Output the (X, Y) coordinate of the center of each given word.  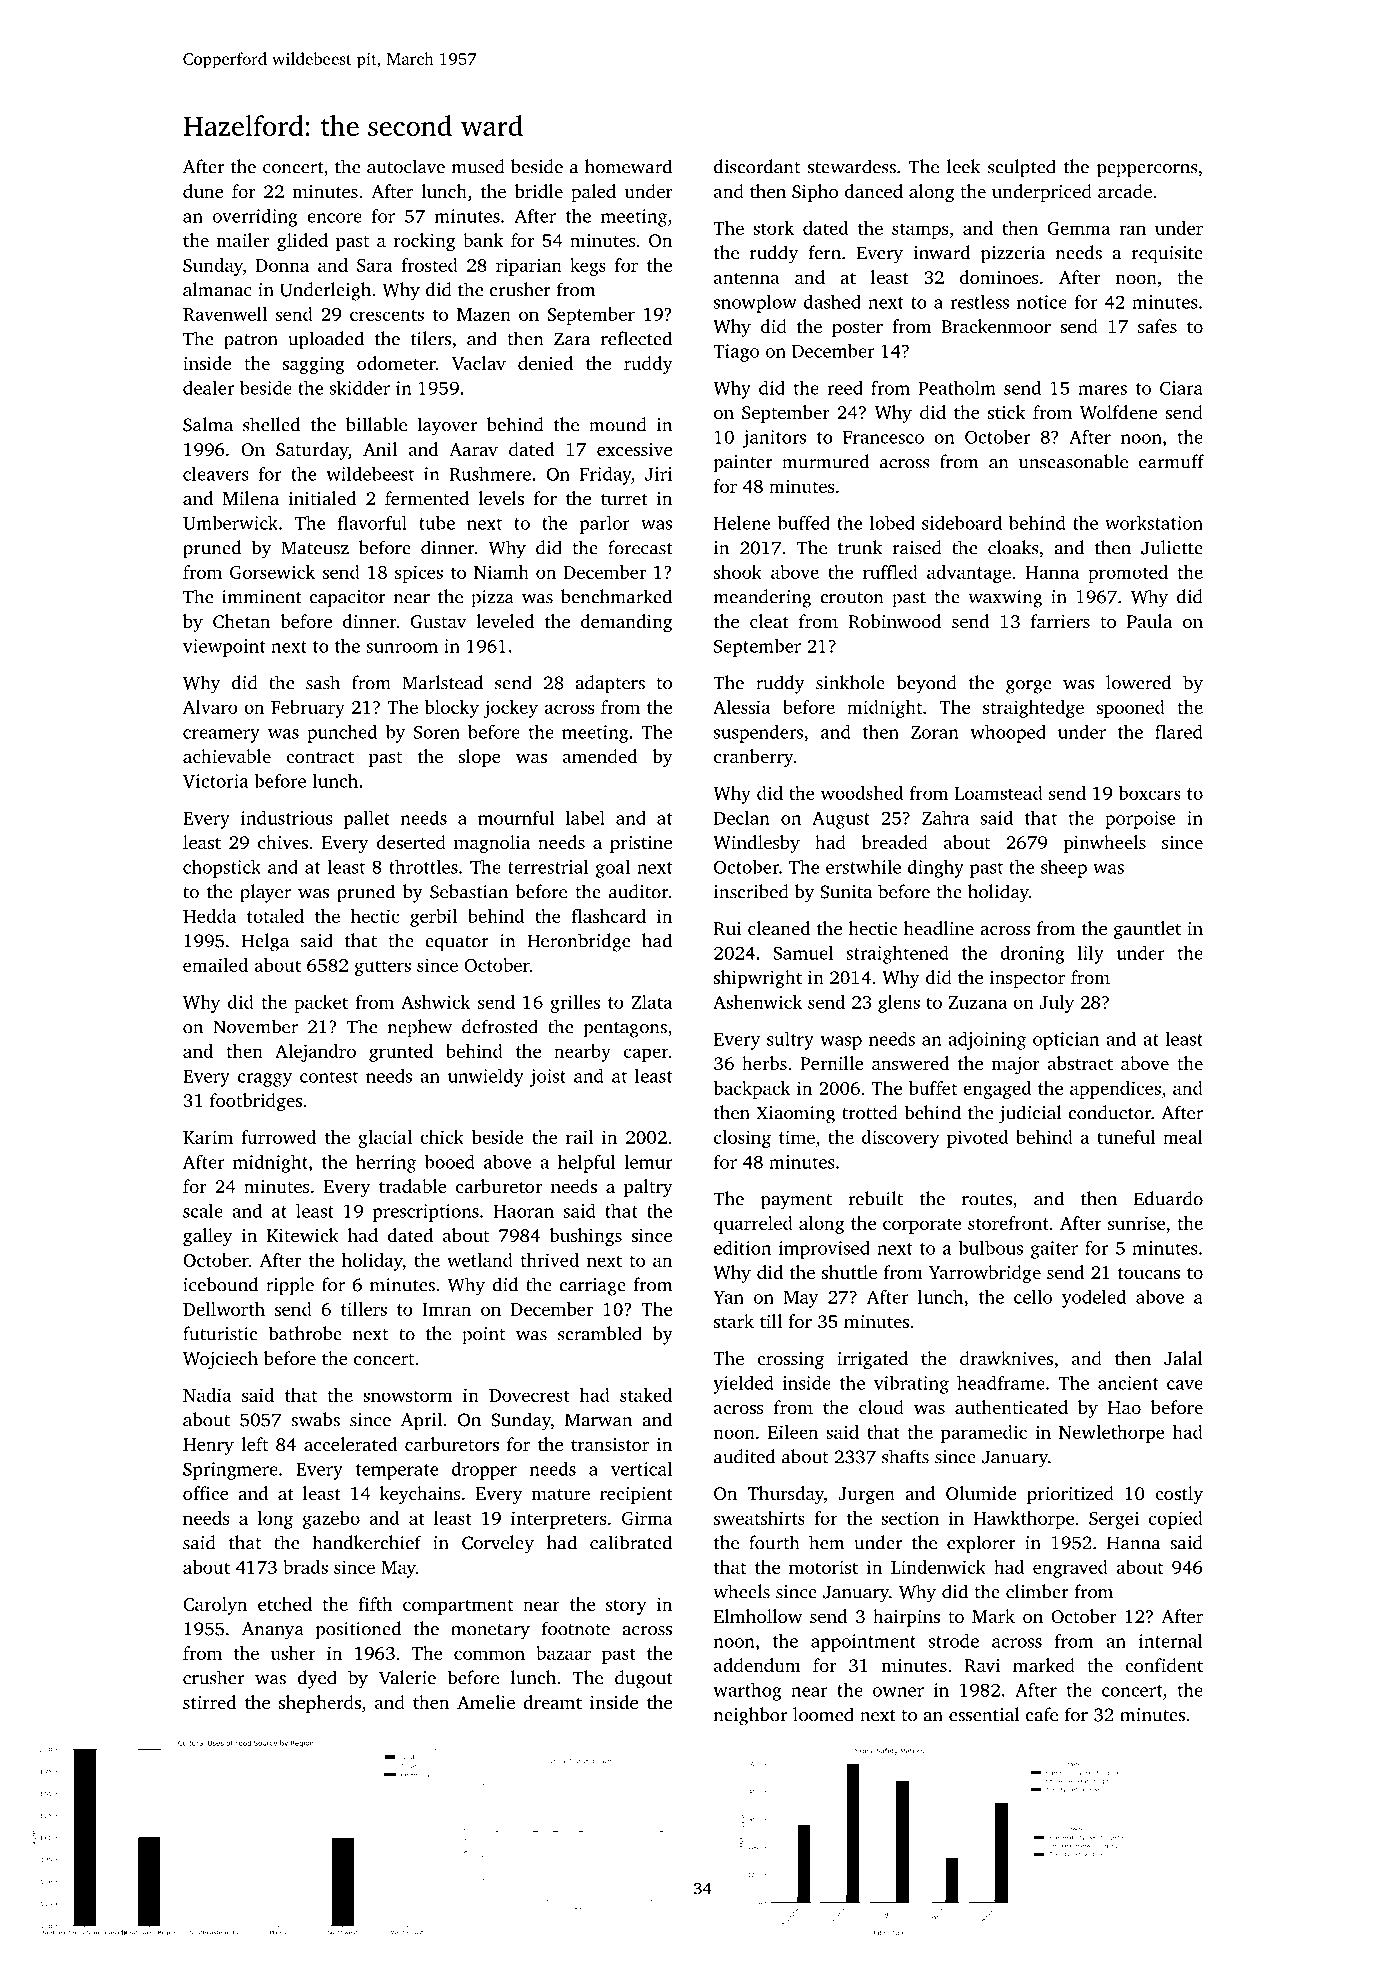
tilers (431, 338)
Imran (446, 1309)
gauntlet (1147, 930)
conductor (1109, 1112)
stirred (210, 1702)
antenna (747, 278)
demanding (626, 623)
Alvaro (210, 707)
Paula (1149, 621)
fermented (427, 498)
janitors (774, 439)
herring (386, 1163)
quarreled (753, 1225)
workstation (1154, 523)
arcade (1125, 191)
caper (646, 1055)
